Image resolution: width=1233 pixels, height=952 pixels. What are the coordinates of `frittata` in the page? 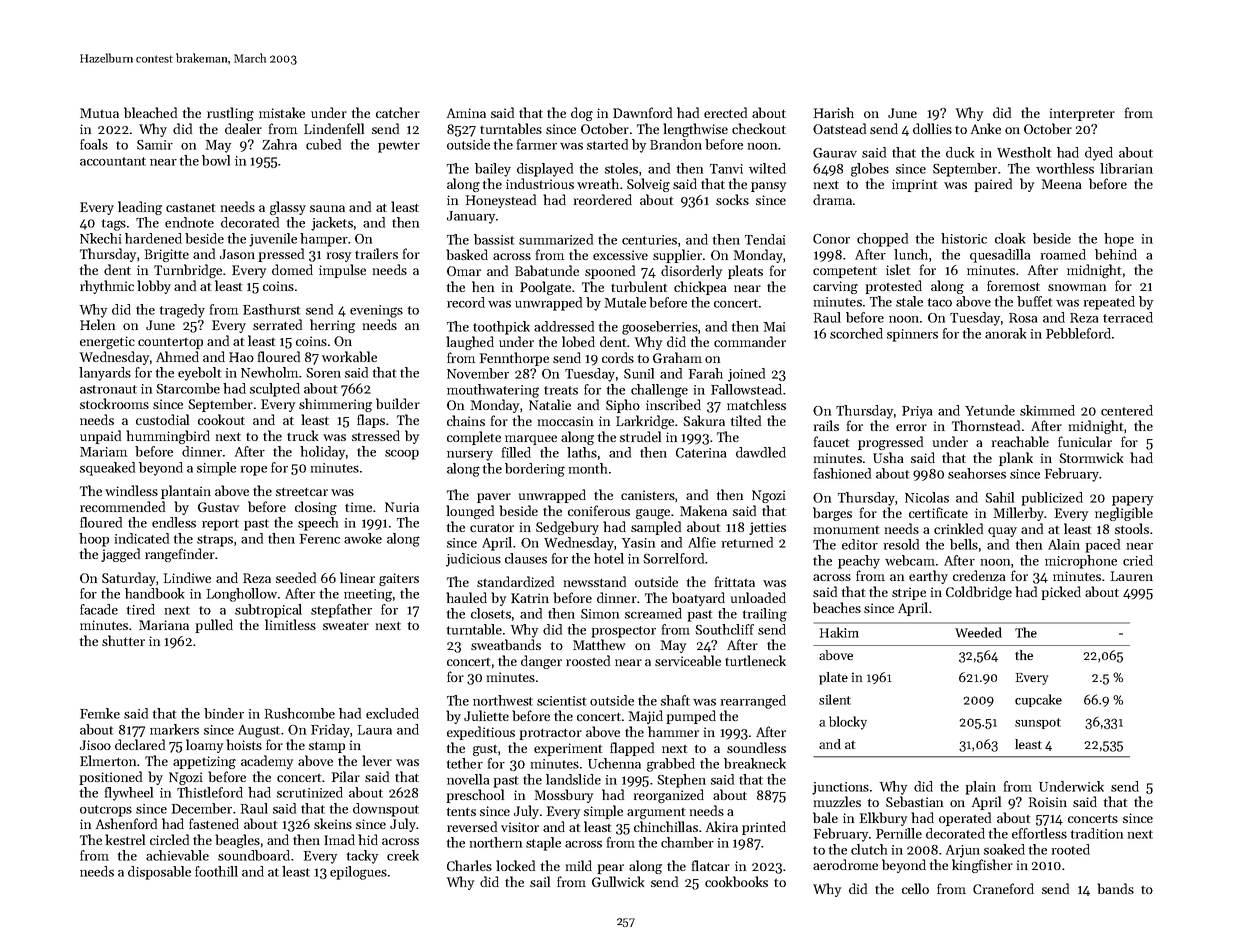 It's located at (735, 581).
